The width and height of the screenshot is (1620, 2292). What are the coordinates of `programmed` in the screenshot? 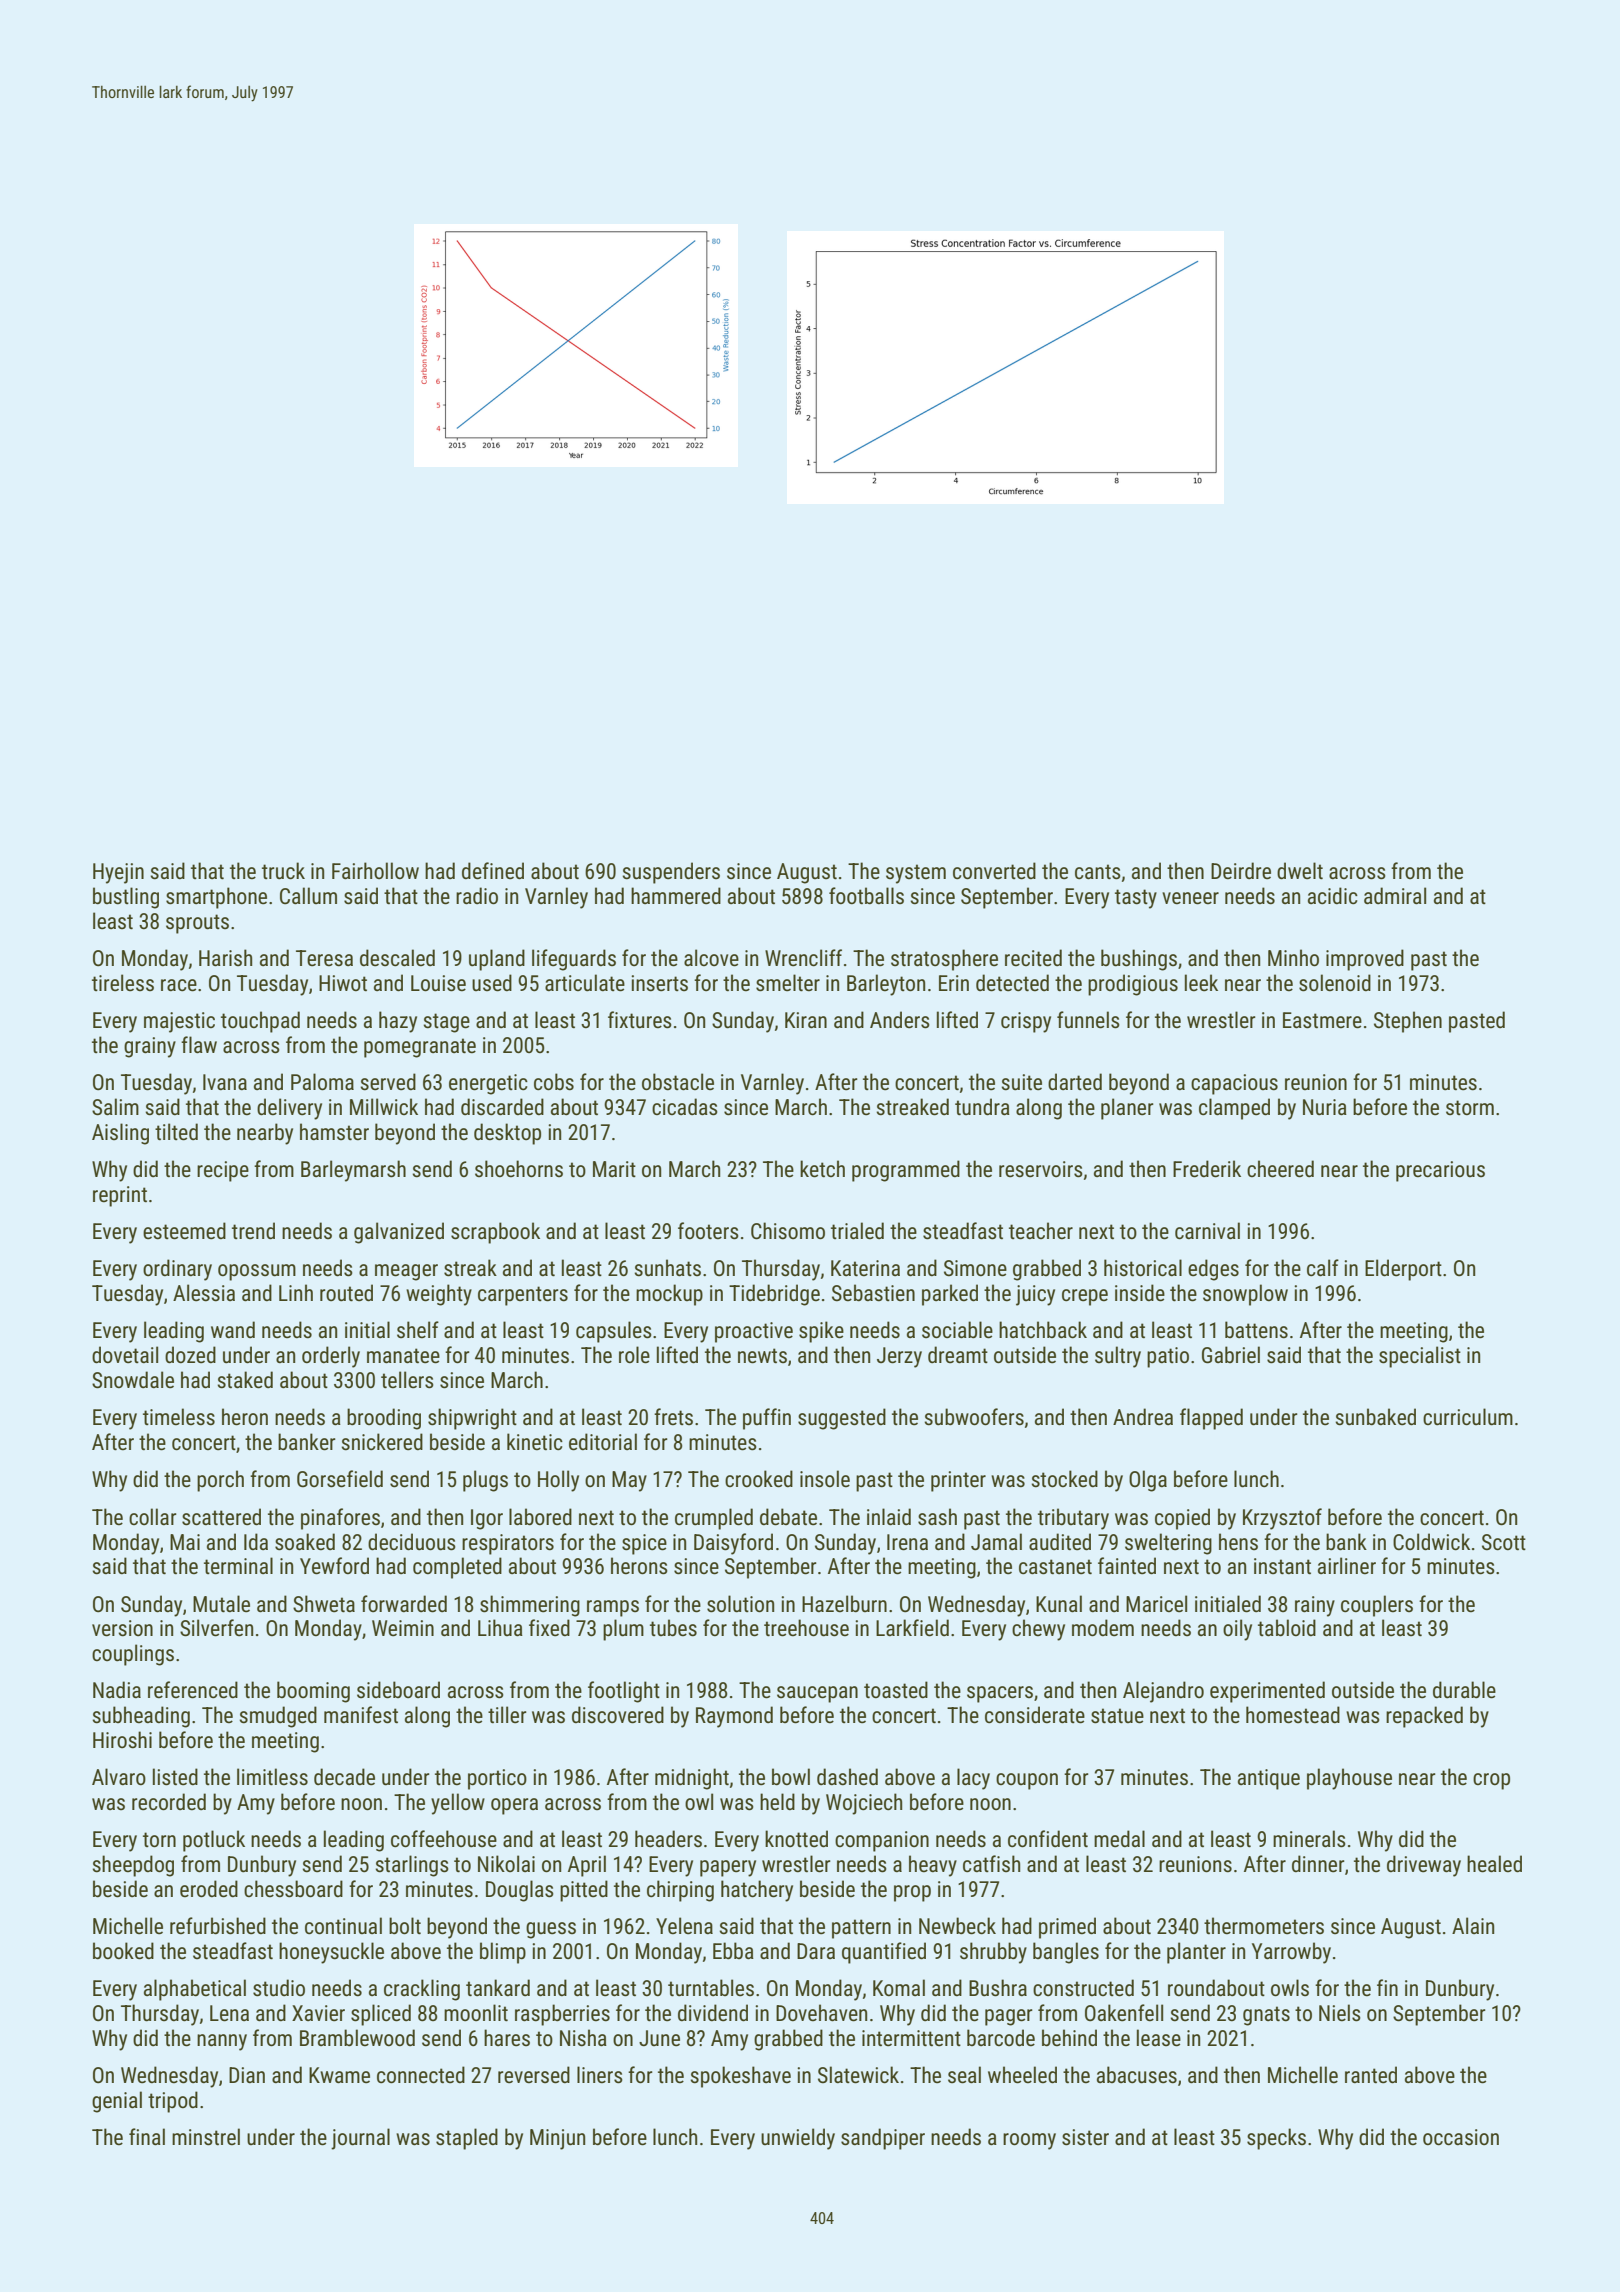 It's located at (906, 1171).
